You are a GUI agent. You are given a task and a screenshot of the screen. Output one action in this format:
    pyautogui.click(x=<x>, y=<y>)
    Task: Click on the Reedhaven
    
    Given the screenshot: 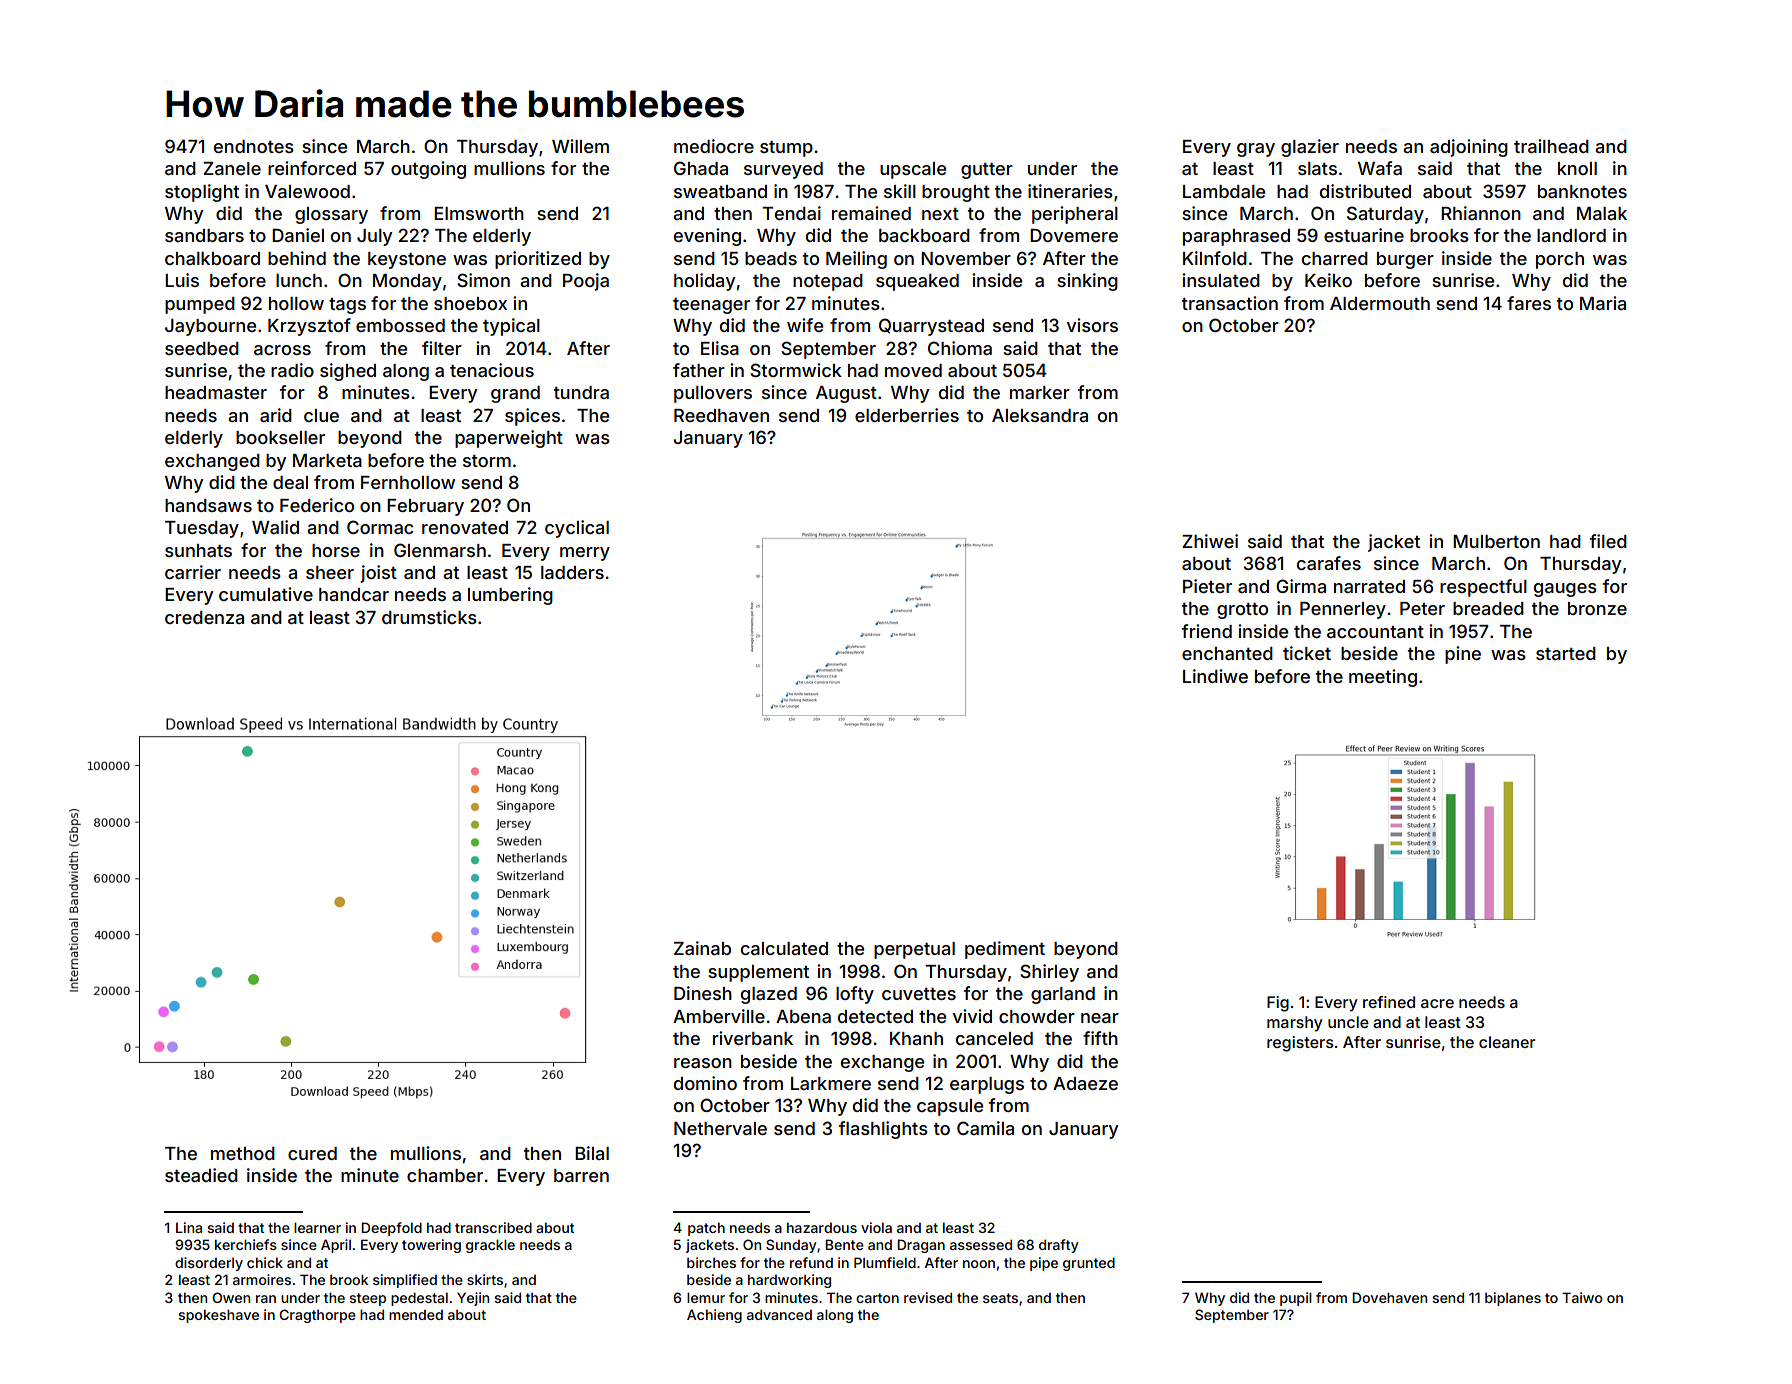 What is the action you would take?
    pyautogui.click(x=721, y=415)
